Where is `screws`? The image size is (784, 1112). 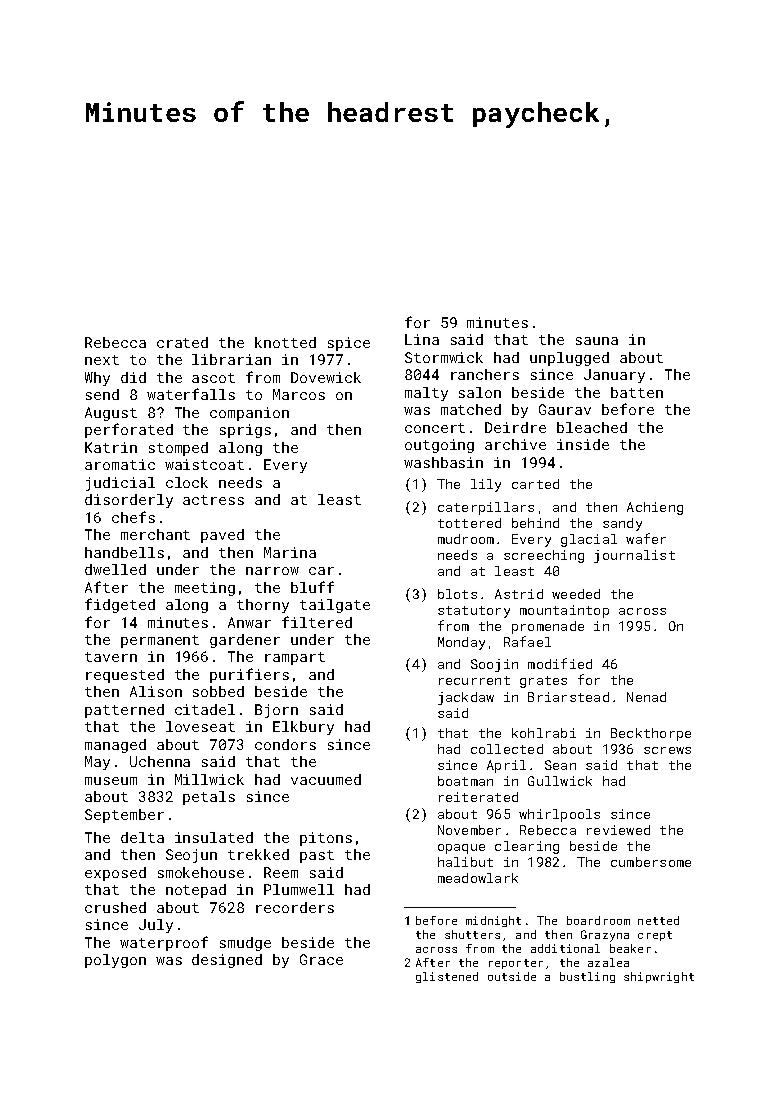
screws is located at coordinates (667, 750).
